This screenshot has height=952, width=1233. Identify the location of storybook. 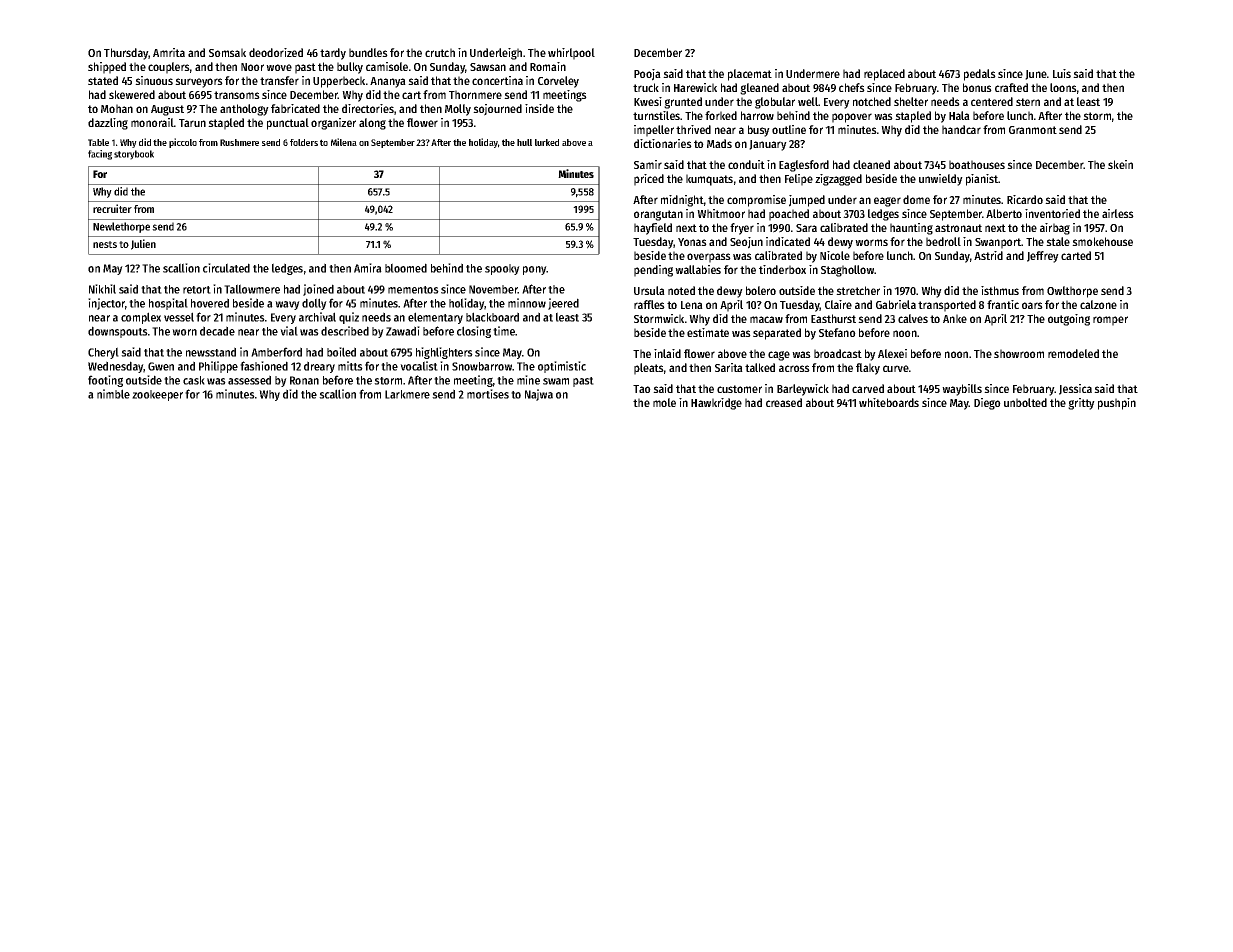
(134, 155).
